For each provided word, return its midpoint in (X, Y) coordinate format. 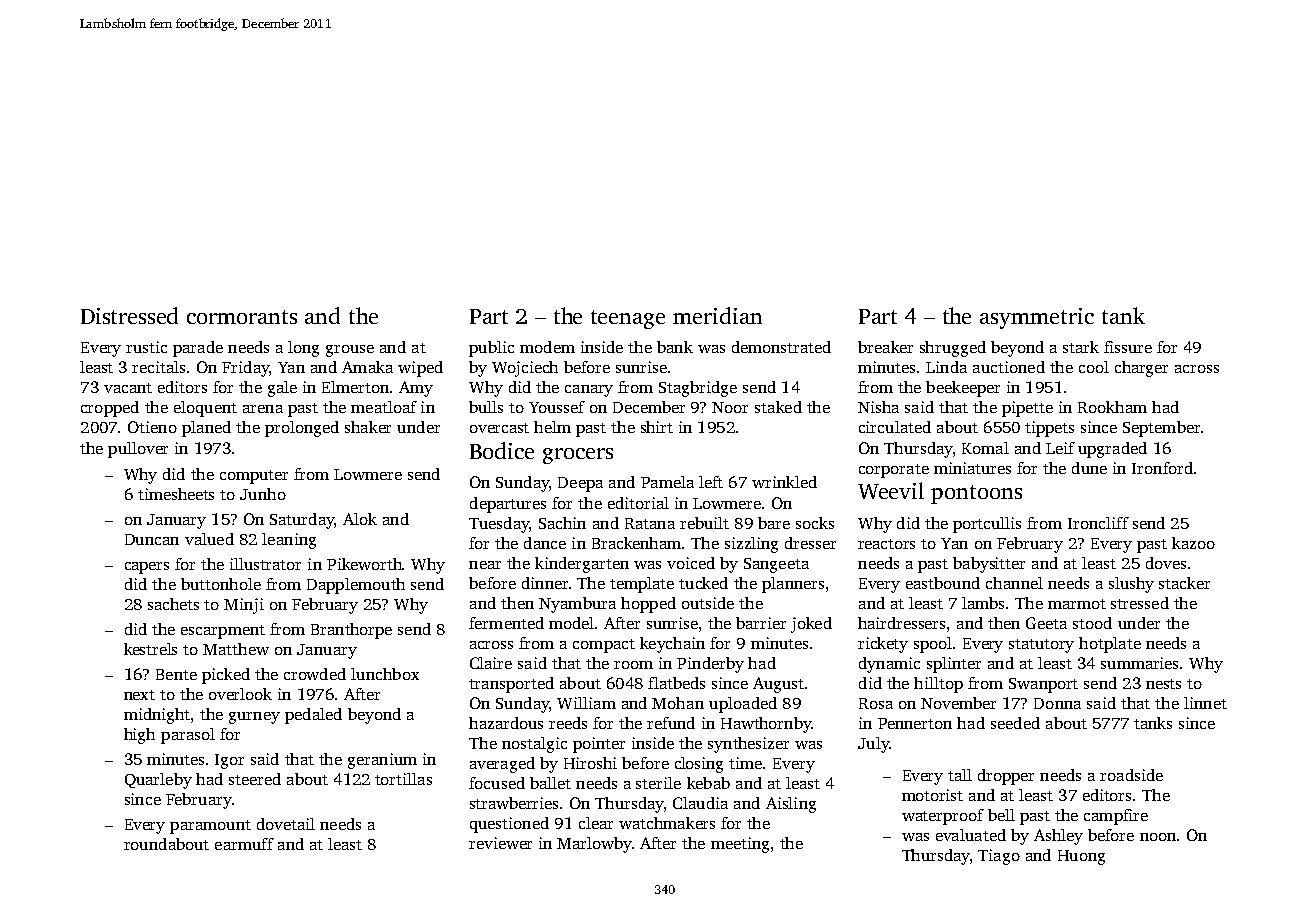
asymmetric (1037, 318)
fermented (506, 623)
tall (960, 775)
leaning (289, 541)
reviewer (500, 843)
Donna (1057, 703)
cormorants (242, 317)
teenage (628, 319)
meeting (740, 845)
